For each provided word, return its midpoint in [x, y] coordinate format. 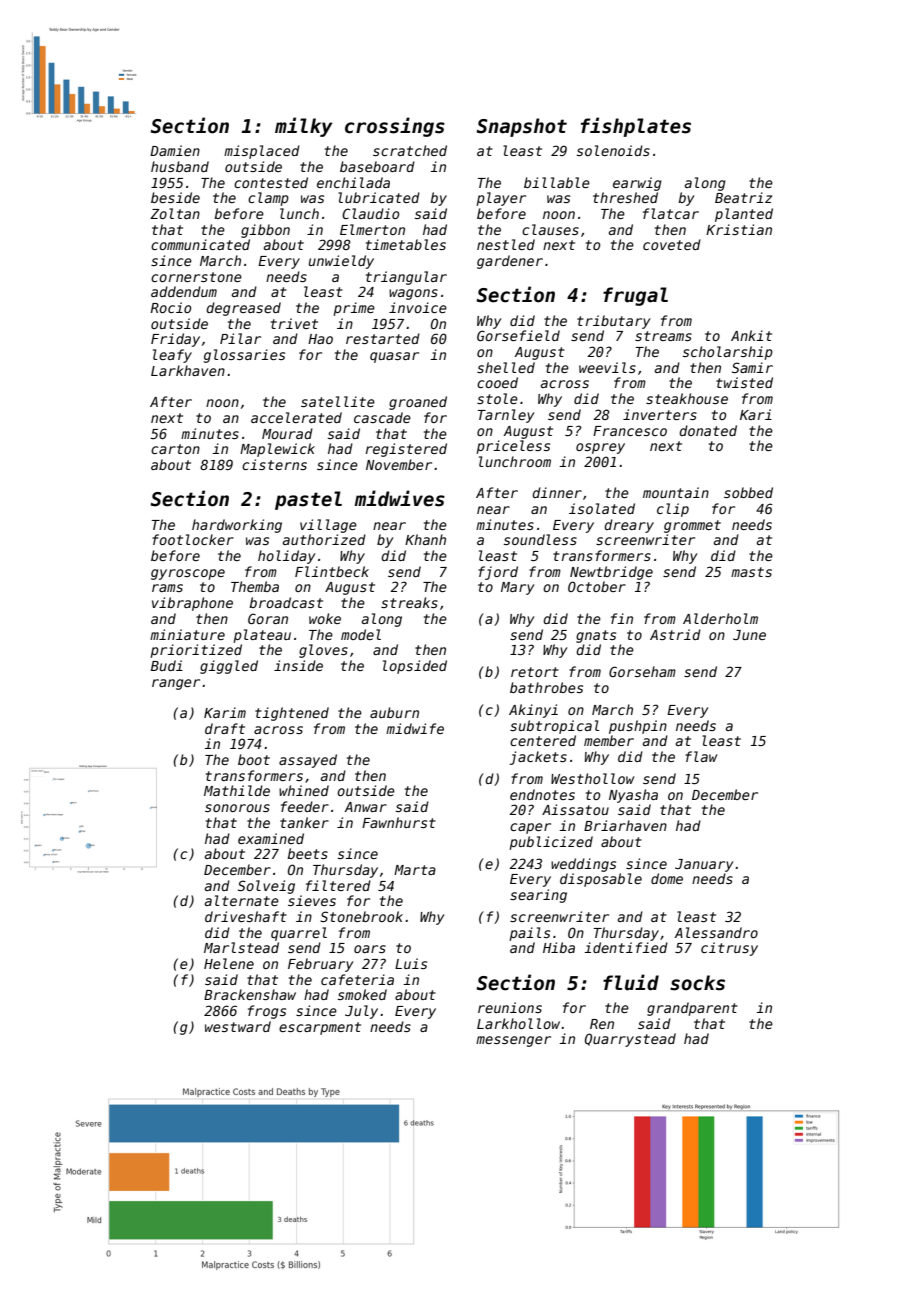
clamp [268, 199]
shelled [506, 367]
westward [238, 1026]
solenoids [613, 150]
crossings [395, 127]
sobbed [748, 492]
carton [175, 449]
